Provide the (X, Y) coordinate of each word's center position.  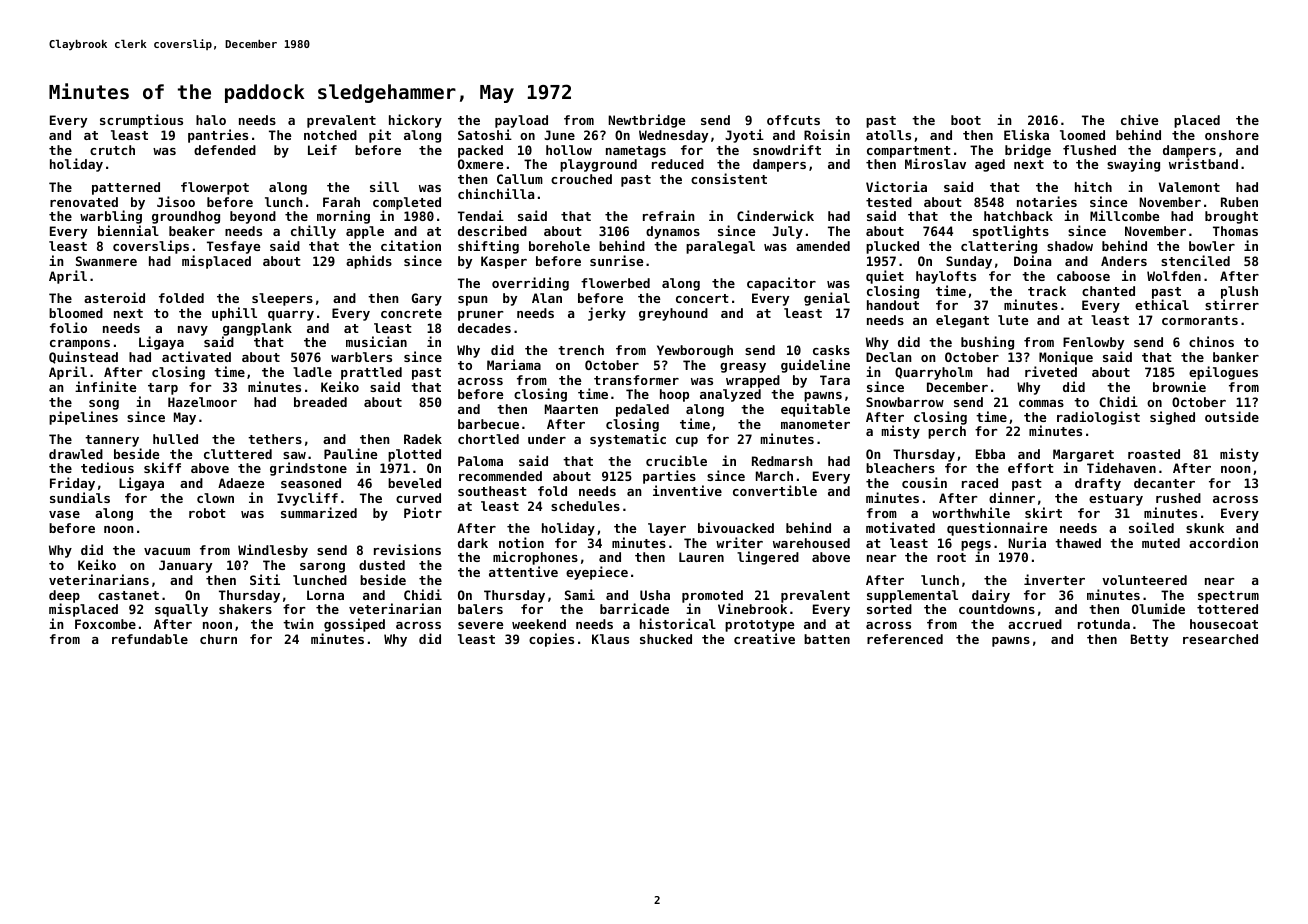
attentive (523, 571)
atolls (888, 135)
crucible (676, 460)
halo (211, 120)
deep (64, 597)
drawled (76, 454)
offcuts (793, 120)
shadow (1070, 246)
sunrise (616, 260)
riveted (1051, 371)
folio (68, 327)
